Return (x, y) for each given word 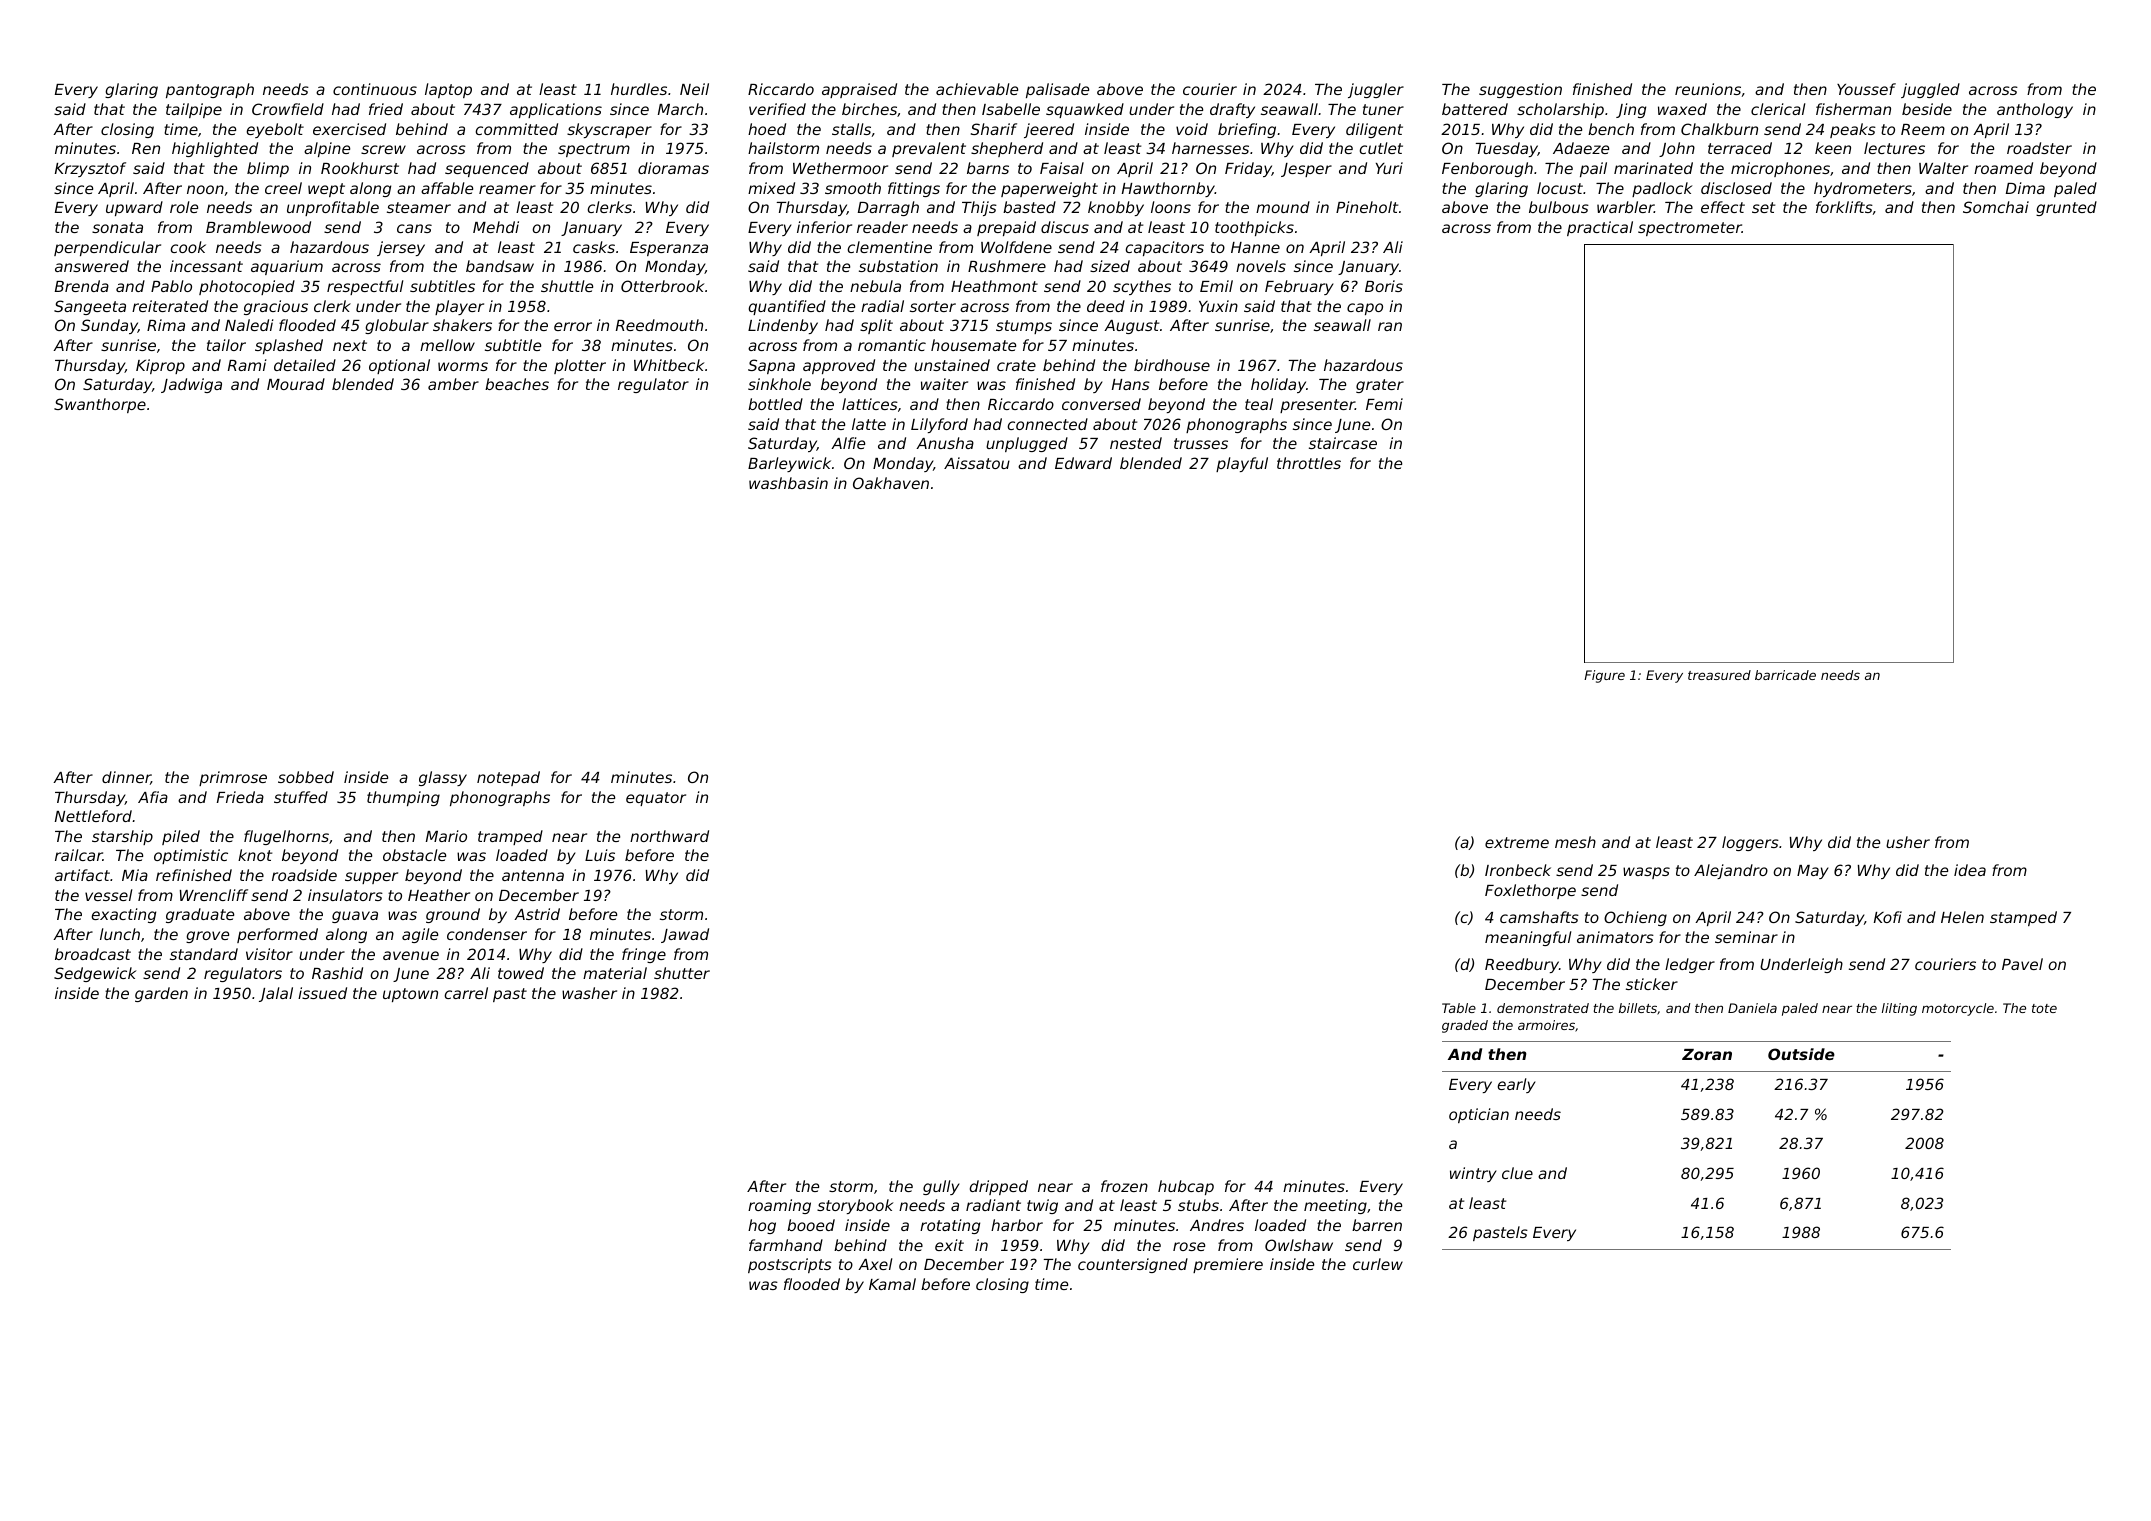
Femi (1384, 404)
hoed (767, 129)
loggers (1750, 843)
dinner (126, 778)
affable (447, 188)
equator (656, 799)
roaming (779, 1206)
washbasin (788, 483)
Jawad (685, 935)
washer (589, 993)
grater (1380, 386)
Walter (1943, 168)
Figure (1604, 676)
